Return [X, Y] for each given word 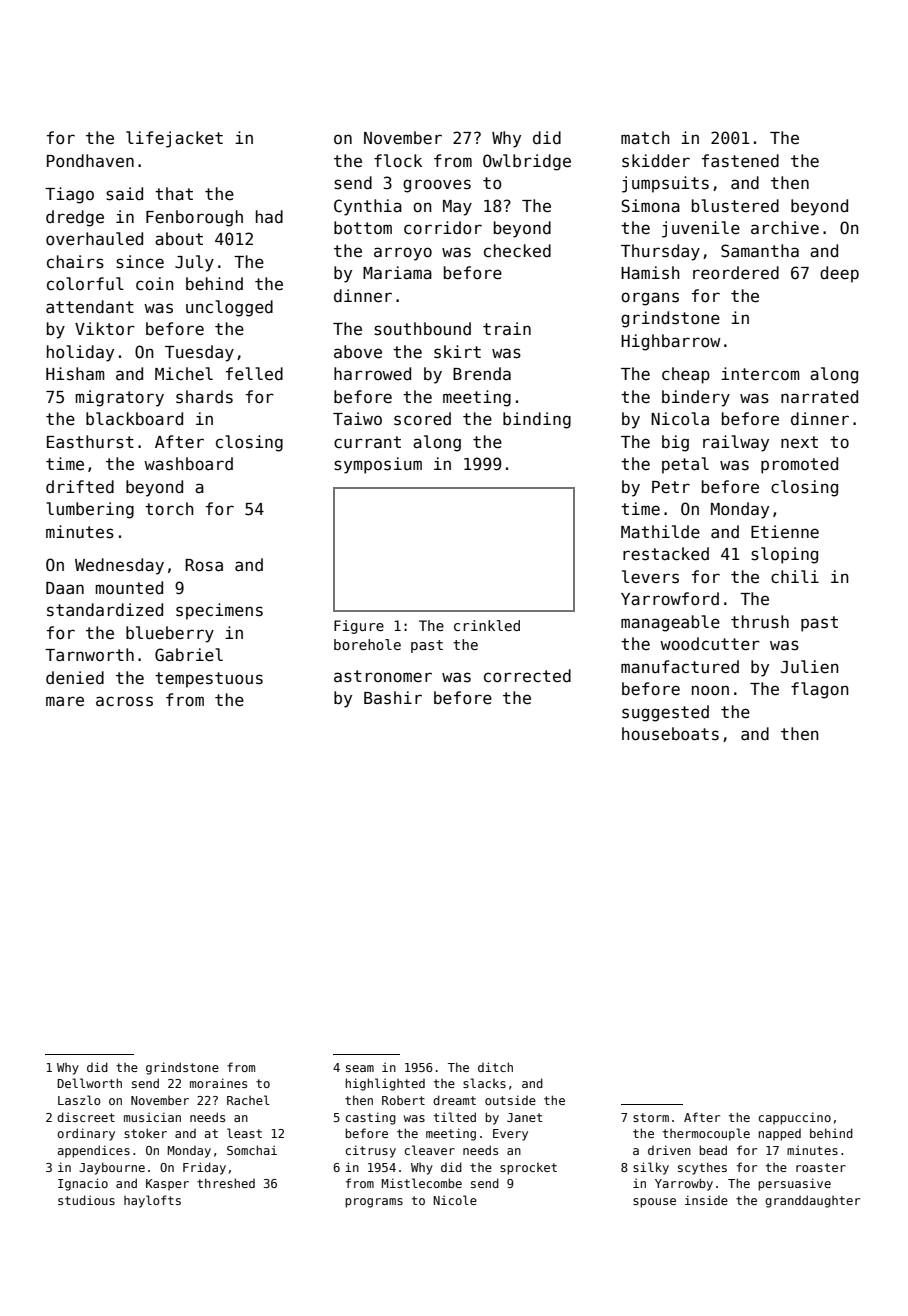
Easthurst [90, 442]
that [174, 194]
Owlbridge [527, 162]
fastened [740, 161]
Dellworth [89, 1083]
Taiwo [357, 418]
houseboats [670, 734]
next [799, 442]
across [124, 701]
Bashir [393, 698]
